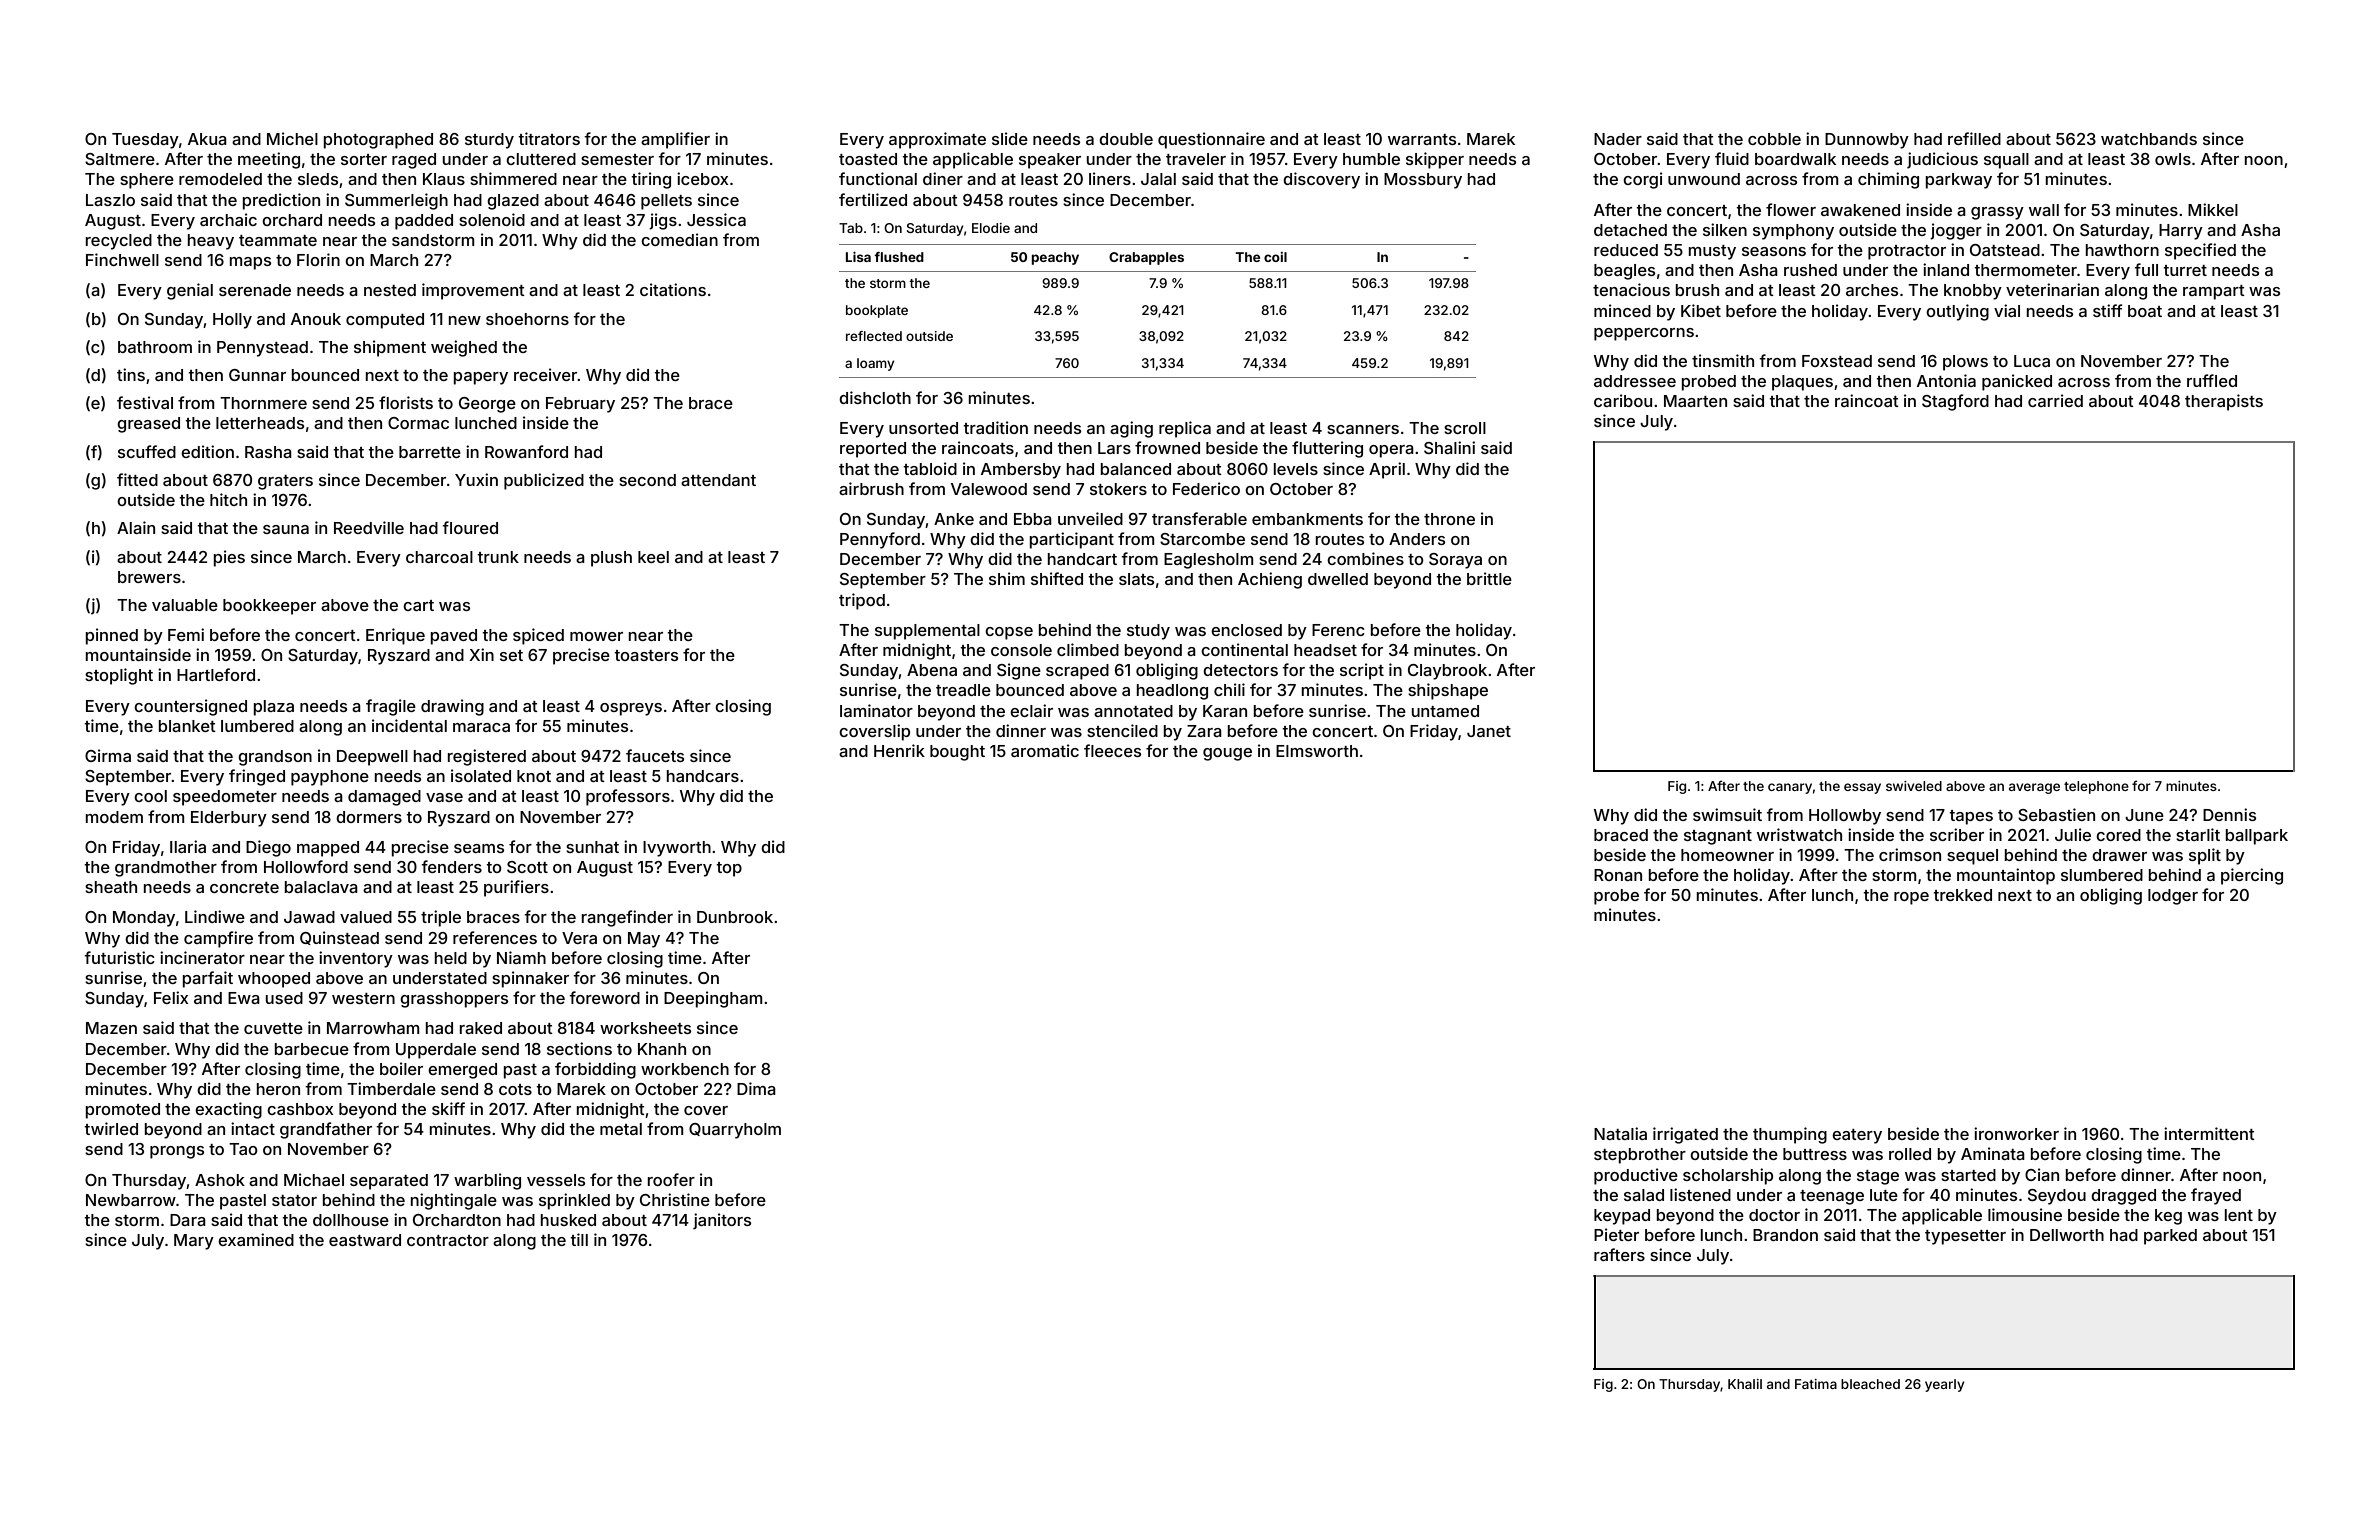 The width and height of the image is (2380, 1540). Describe the element at coordinates (579, 1239) in the image. I see `till` at that location.
